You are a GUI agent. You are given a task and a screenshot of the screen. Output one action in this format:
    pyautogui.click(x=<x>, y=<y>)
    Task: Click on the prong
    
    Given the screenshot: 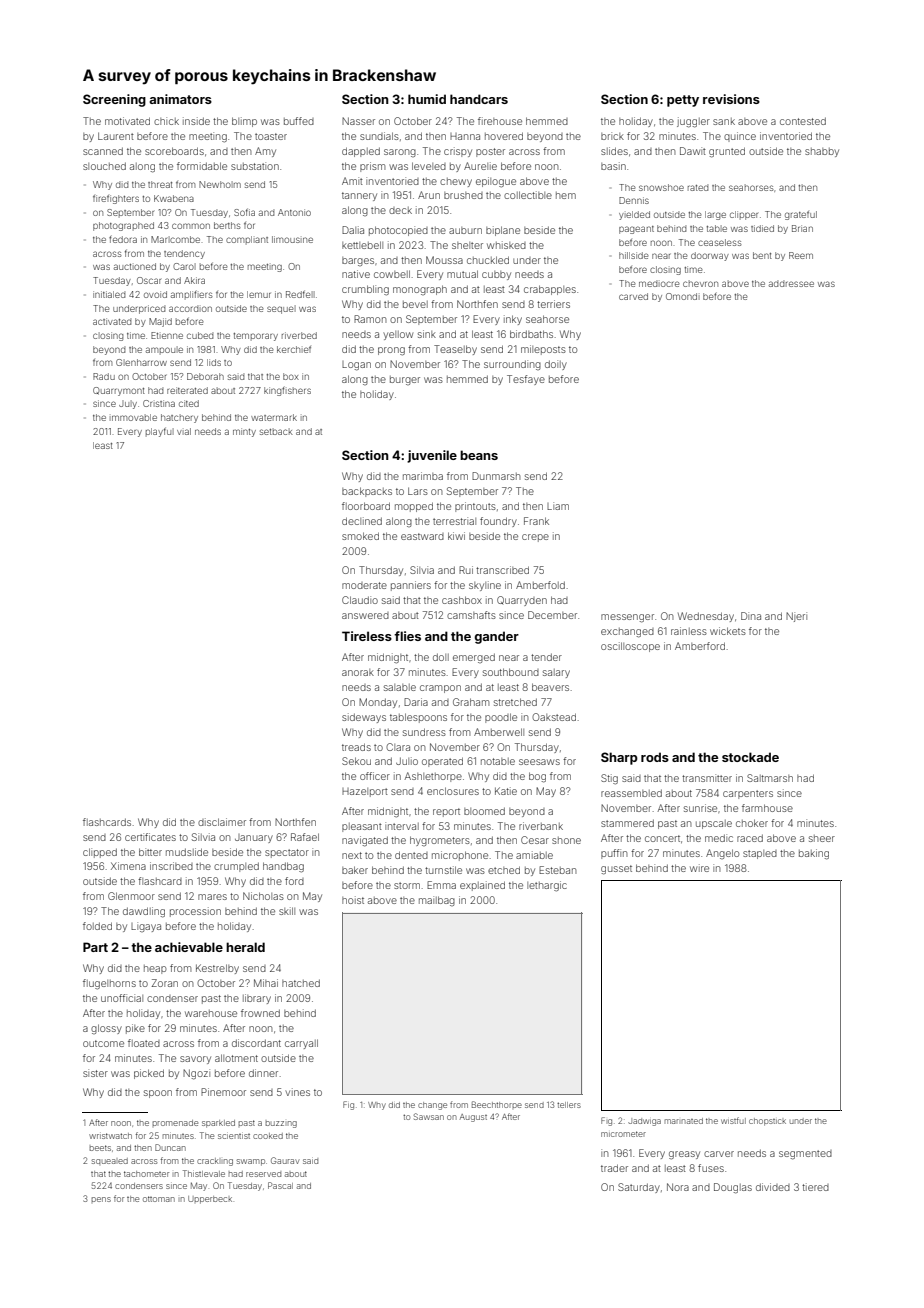 What is the action you would take?
    pyautogui.click(x=391, y=351)
